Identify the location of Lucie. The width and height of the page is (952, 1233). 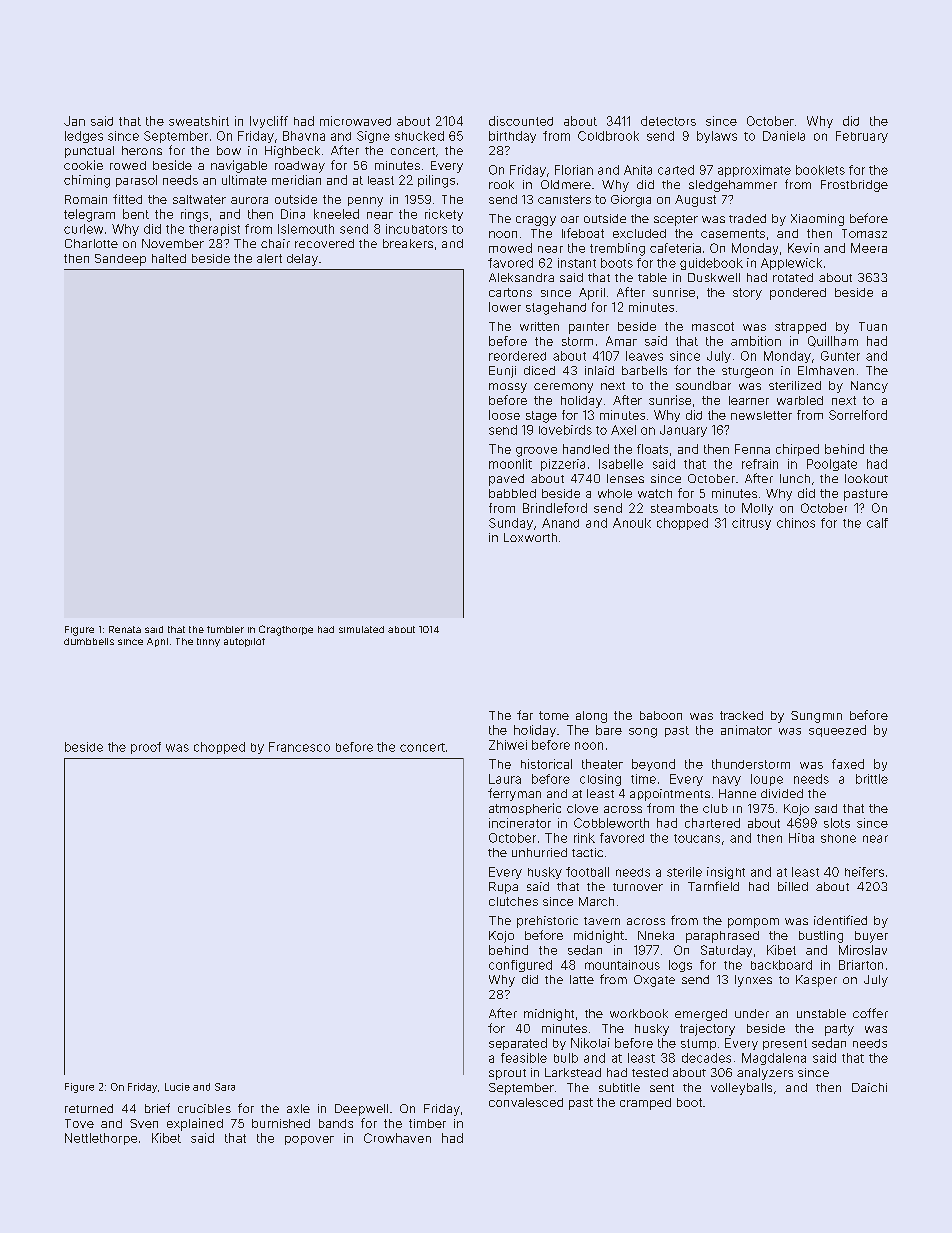
(177, 1087).
